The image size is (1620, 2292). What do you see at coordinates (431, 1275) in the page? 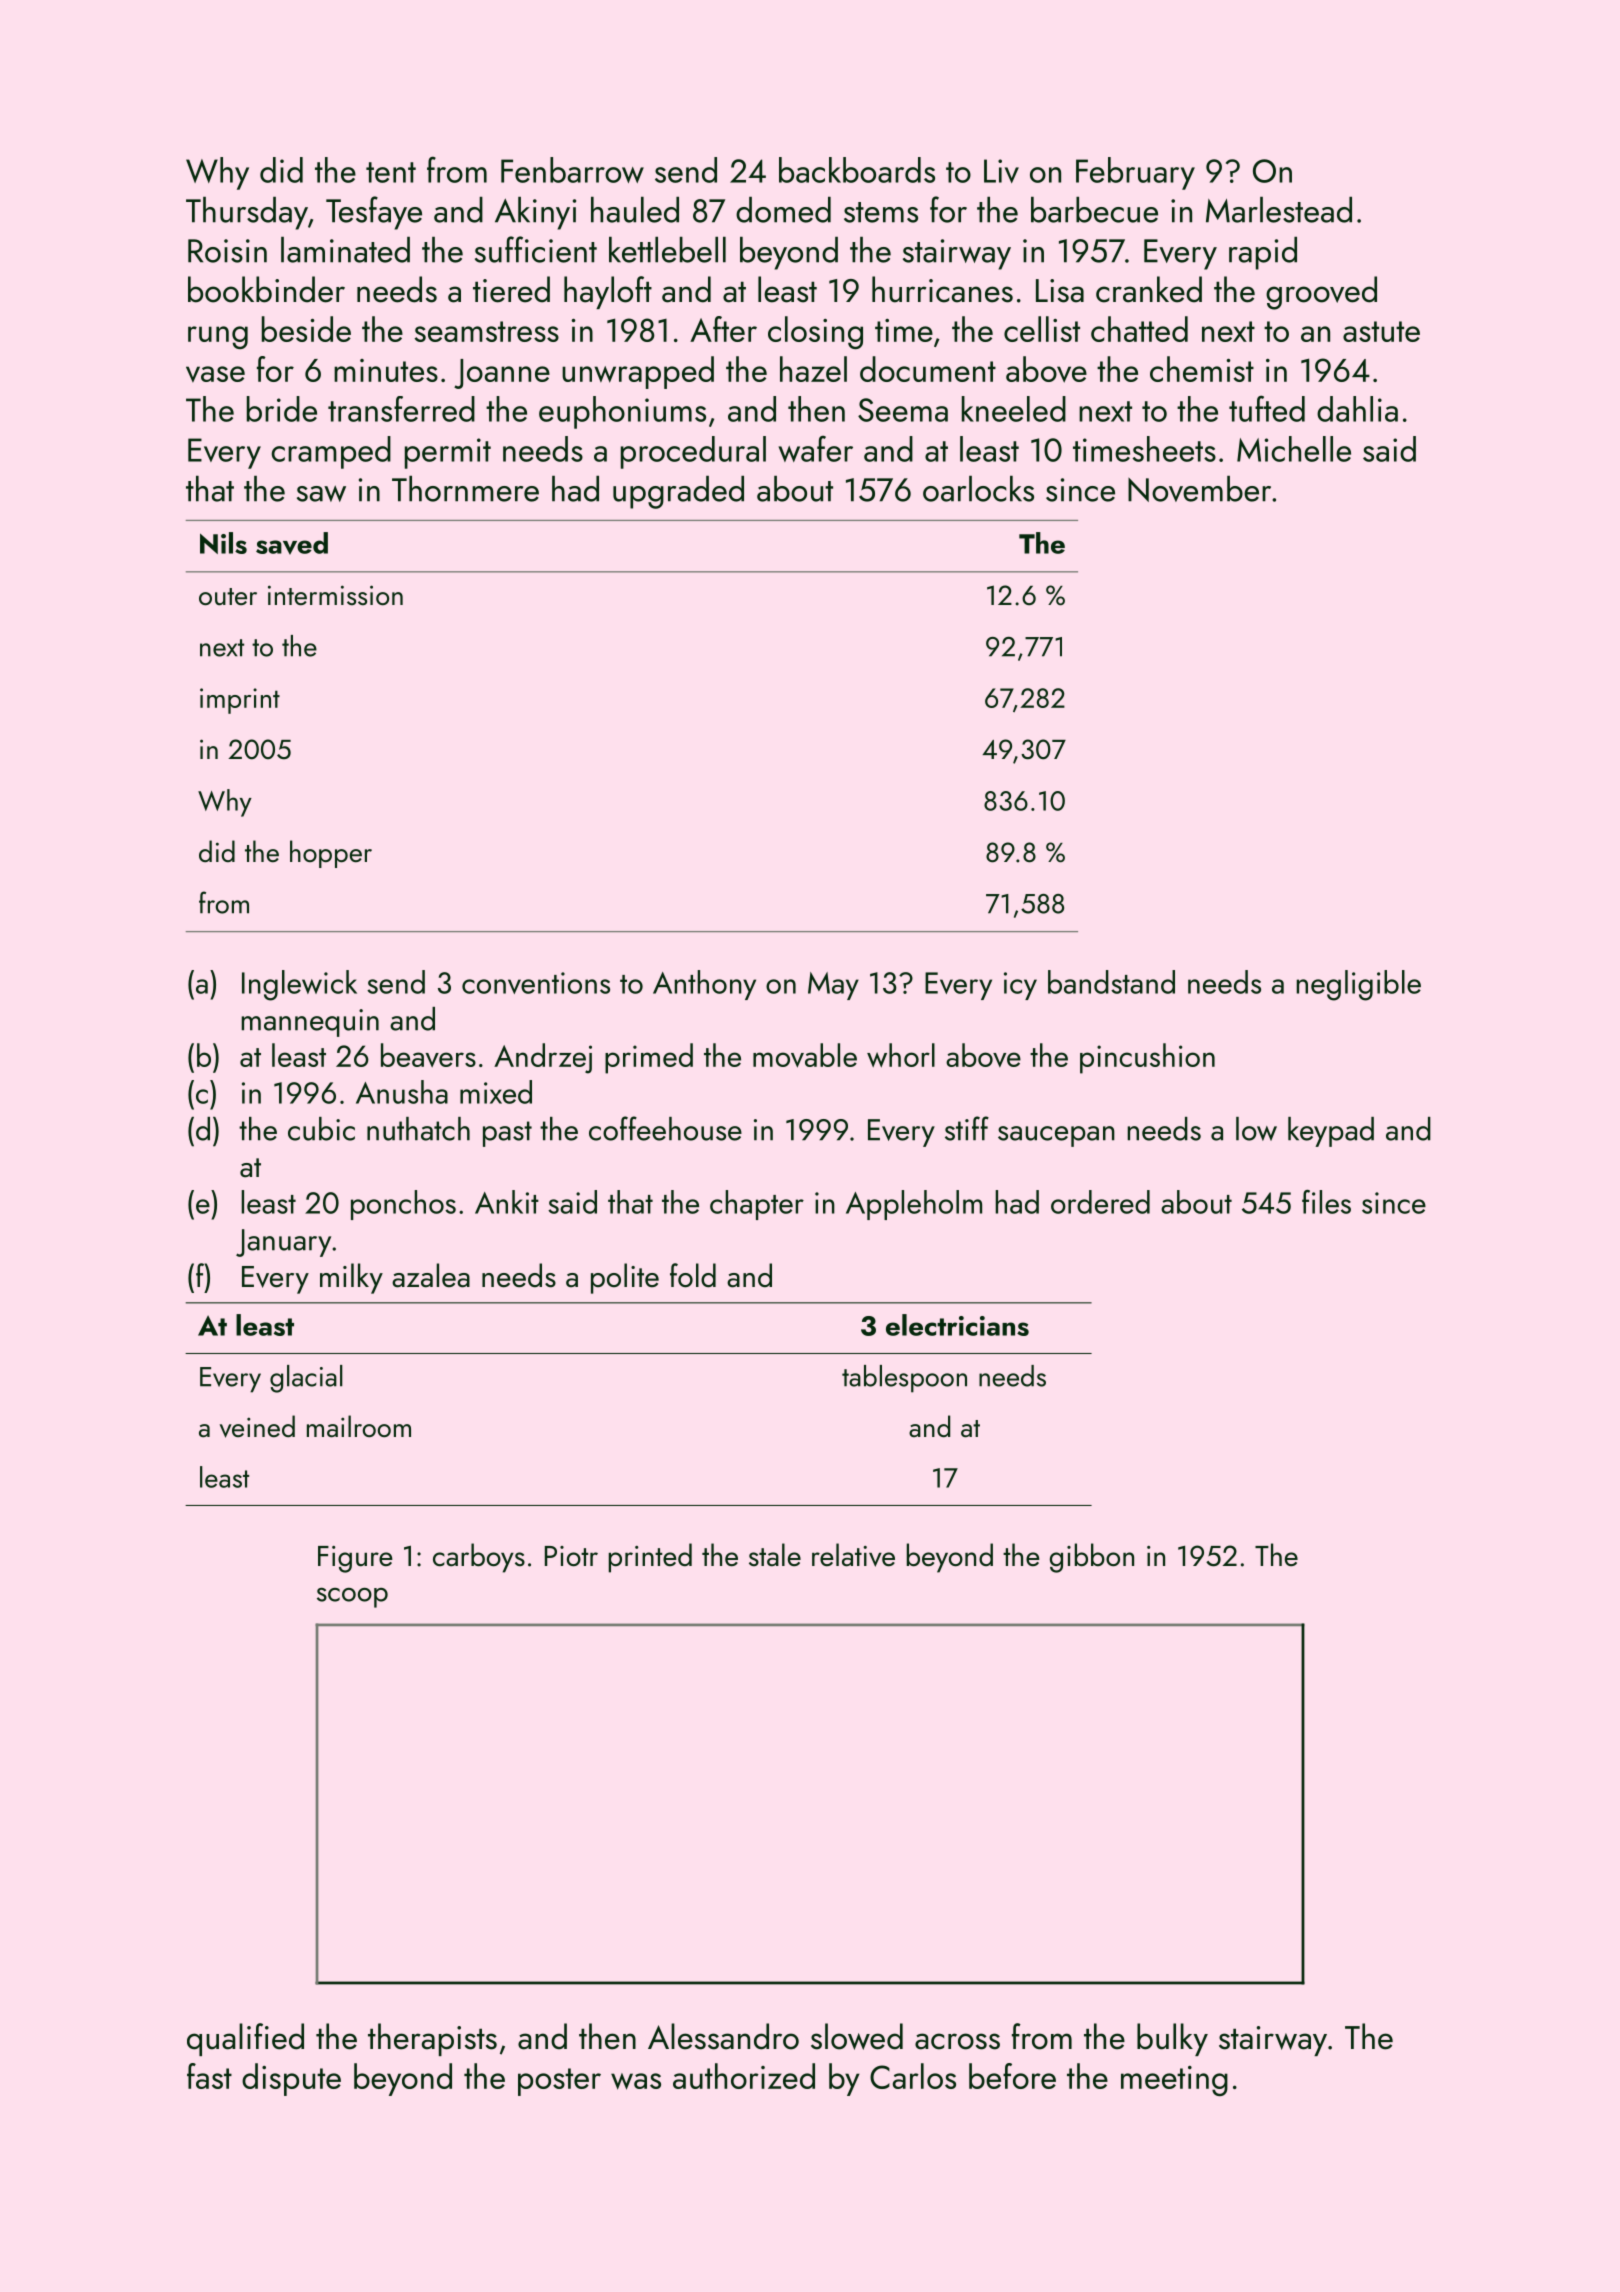
I see `azalea` at bounding box center [431, 1275].
